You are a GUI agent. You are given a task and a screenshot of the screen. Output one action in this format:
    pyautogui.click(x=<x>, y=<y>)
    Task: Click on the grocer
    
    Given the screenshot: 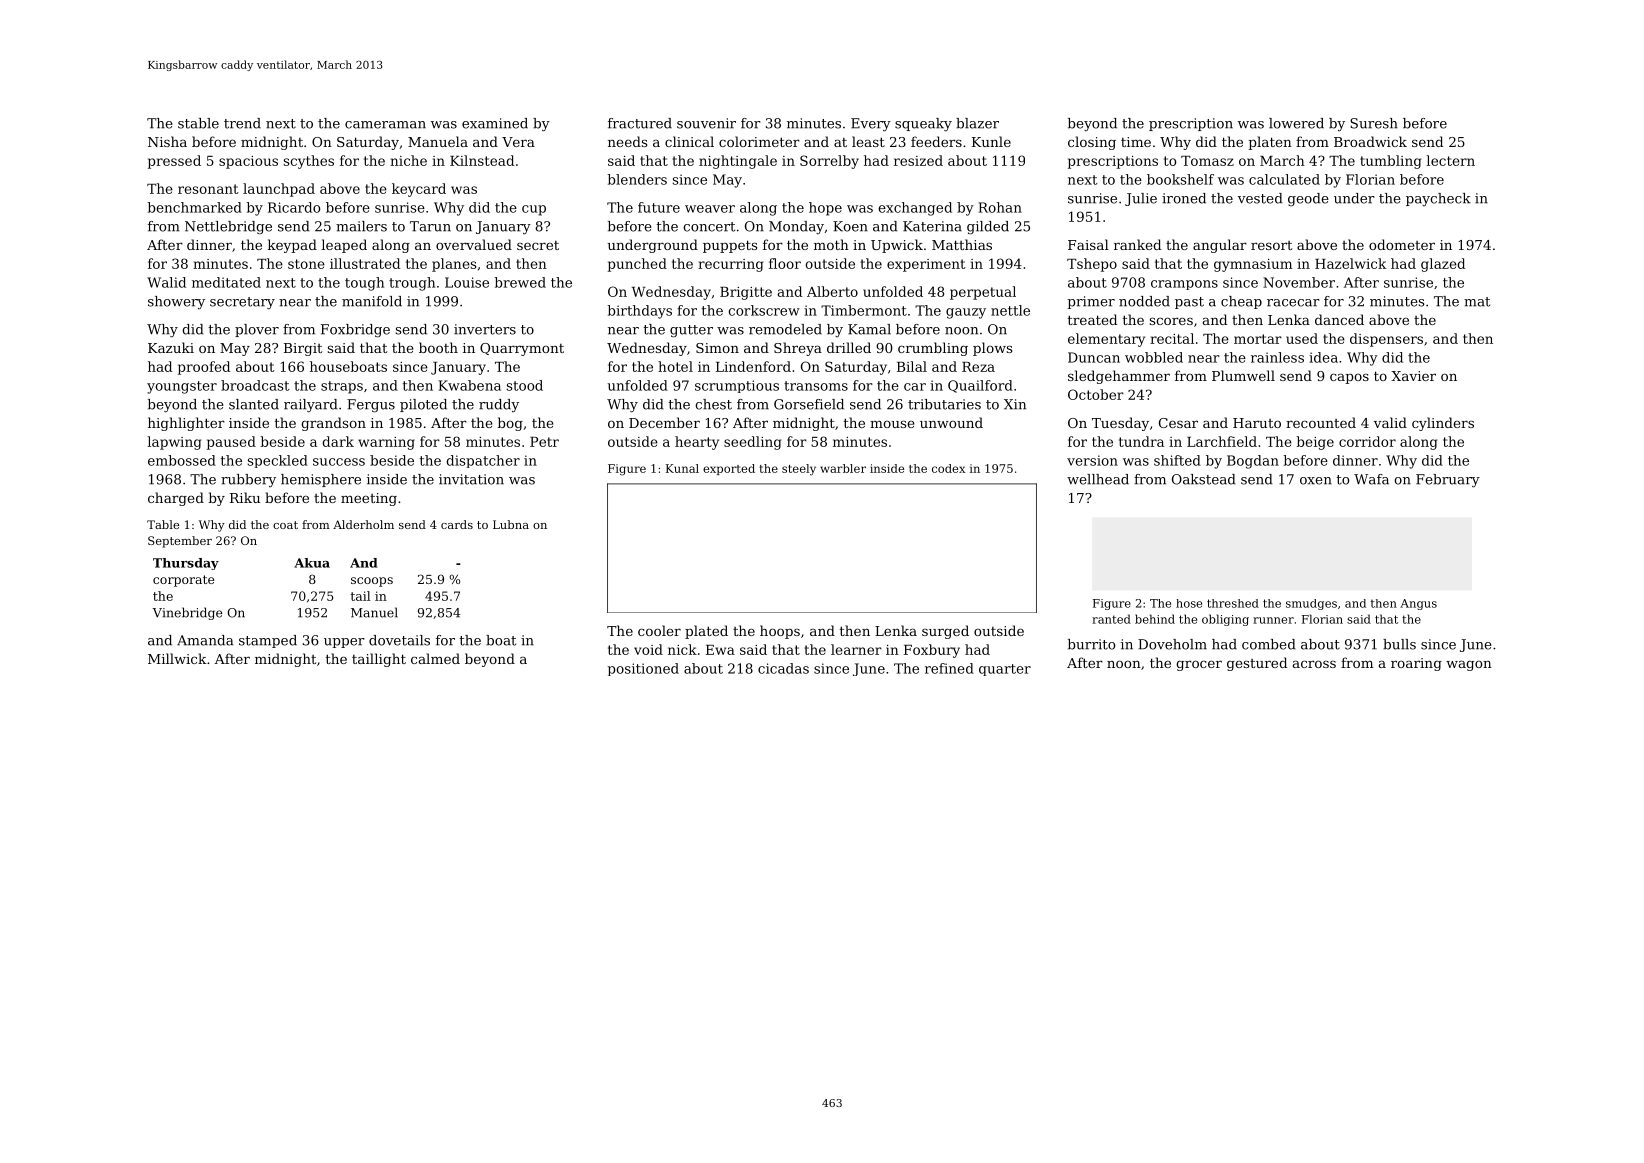 What is the action you would take?
    pyautogui.click(x=1199, y=665)
